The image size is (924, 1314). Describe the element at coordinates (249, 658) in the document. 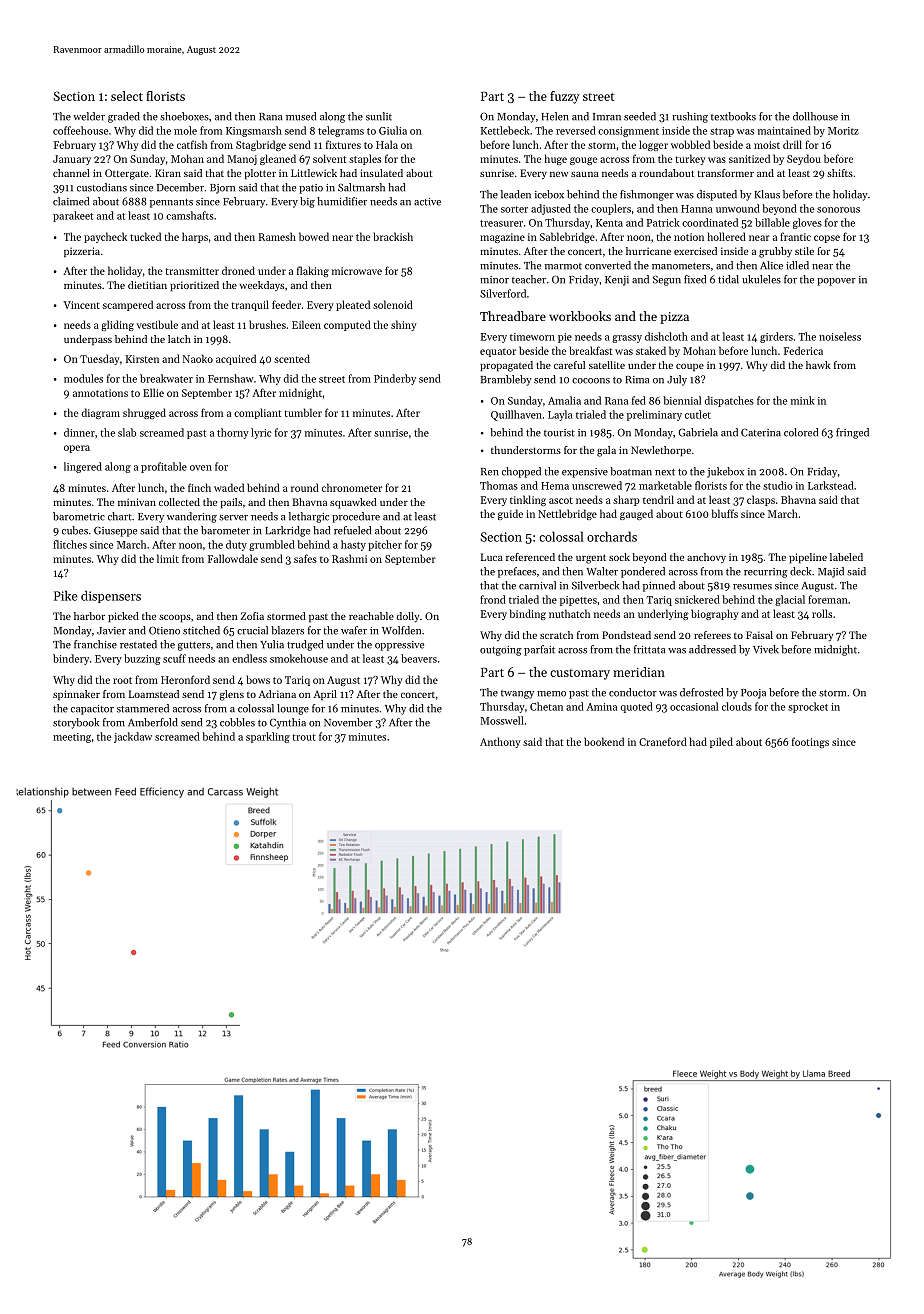

I see `endless` at that location.
